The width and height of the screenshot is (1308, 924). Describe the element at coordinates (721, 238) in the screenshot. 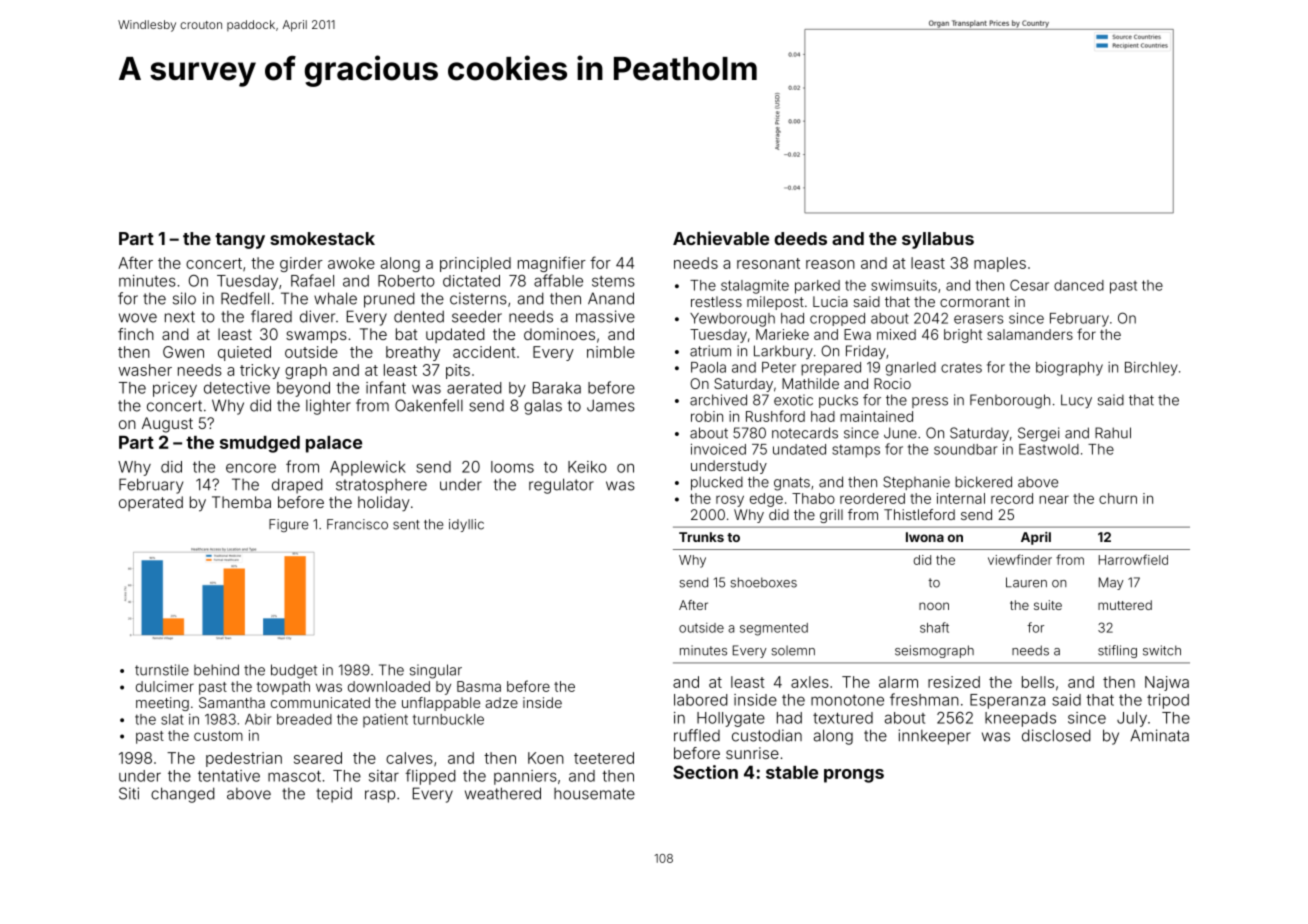

I see `Achievable` at that location.
